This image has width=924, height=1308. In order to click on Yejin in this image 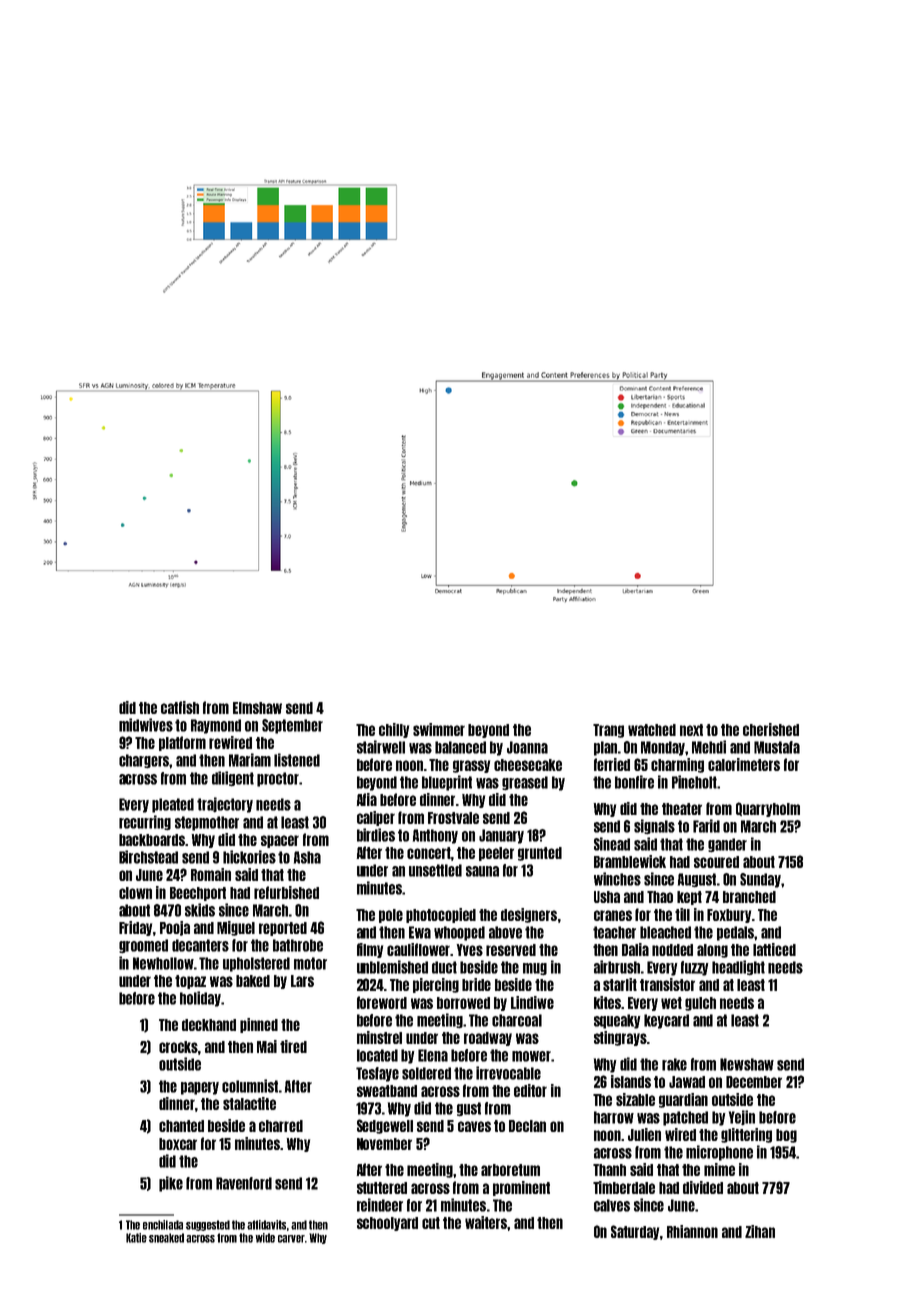, I will do `click(742, 1118)`.
